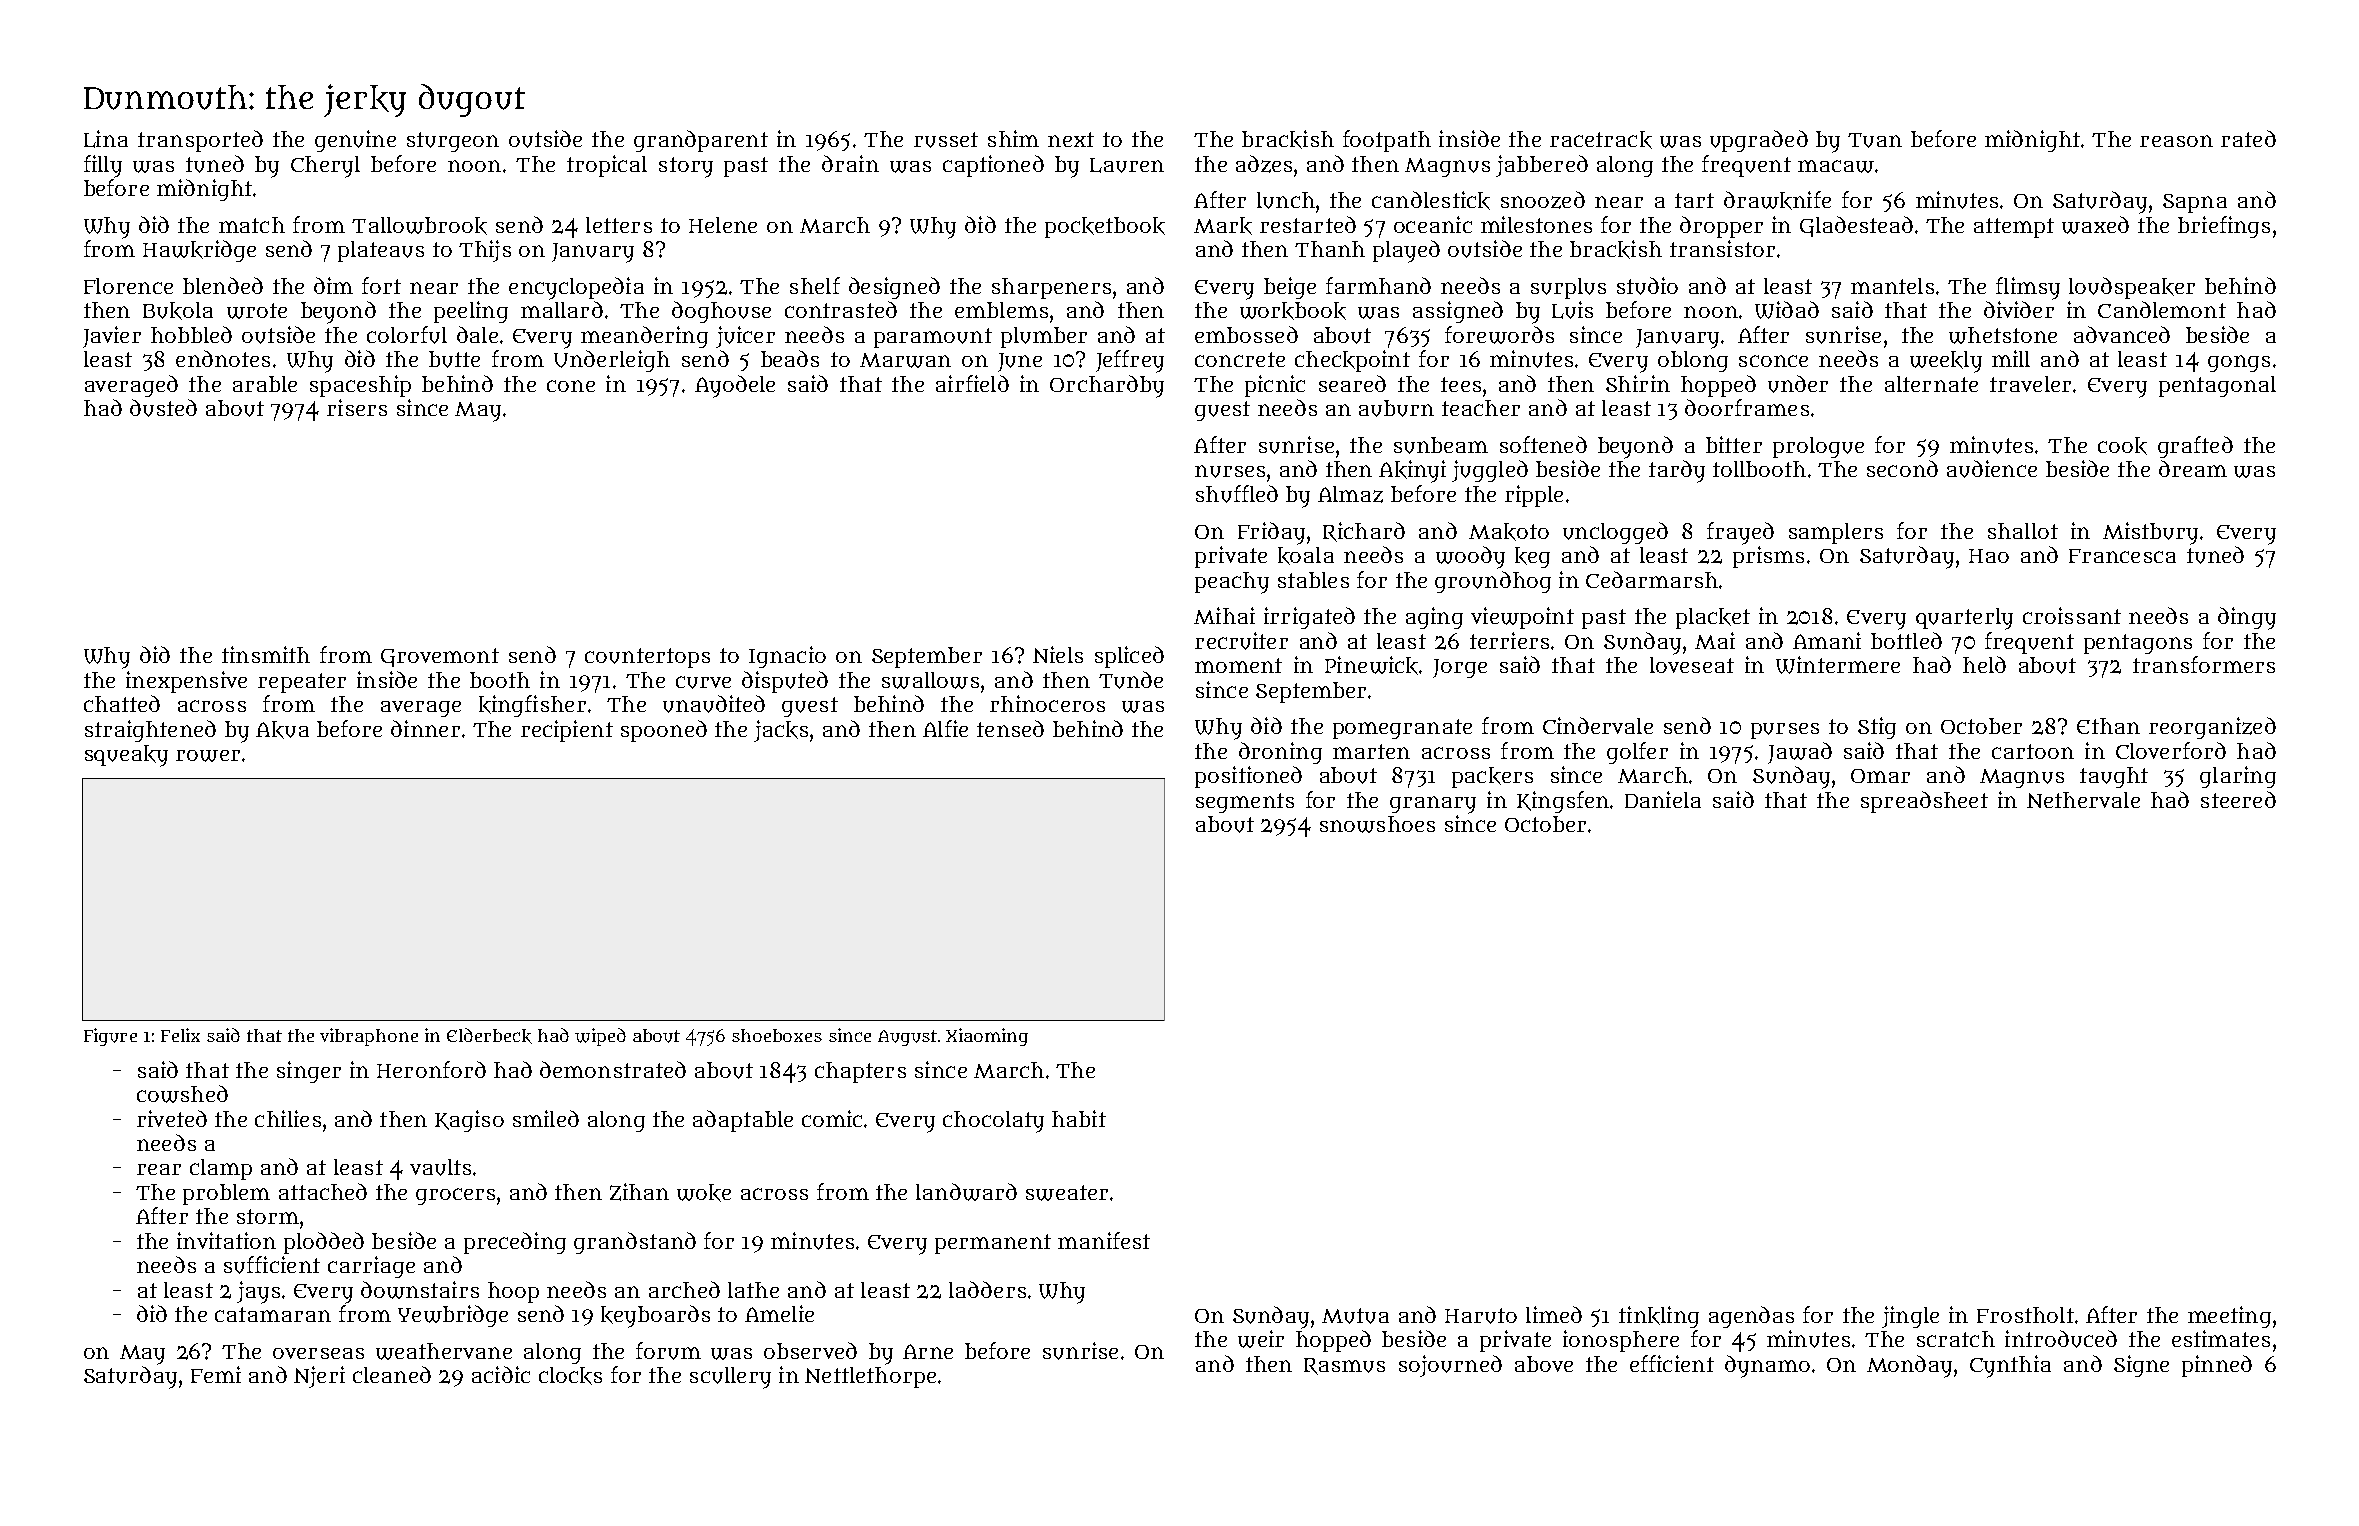 Image resolution: width=2359 pixels, height=1526 pixels. Describe the element at coordinates (2025, 1315) in the screenshot. I see `Frostholt` at that location.
